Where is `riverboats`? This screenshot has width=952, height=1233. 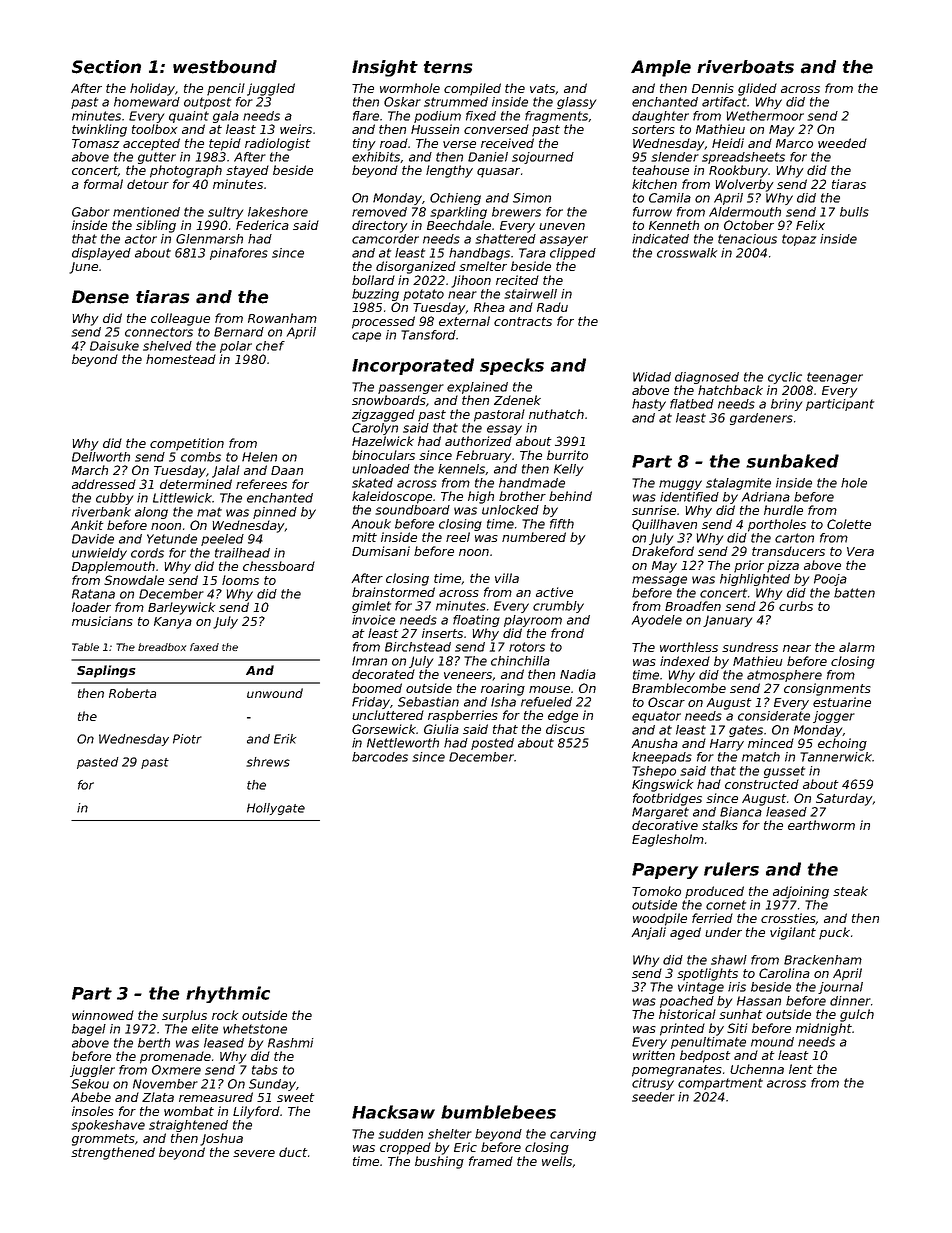 riverboats is located at coordinates (745, 67).
